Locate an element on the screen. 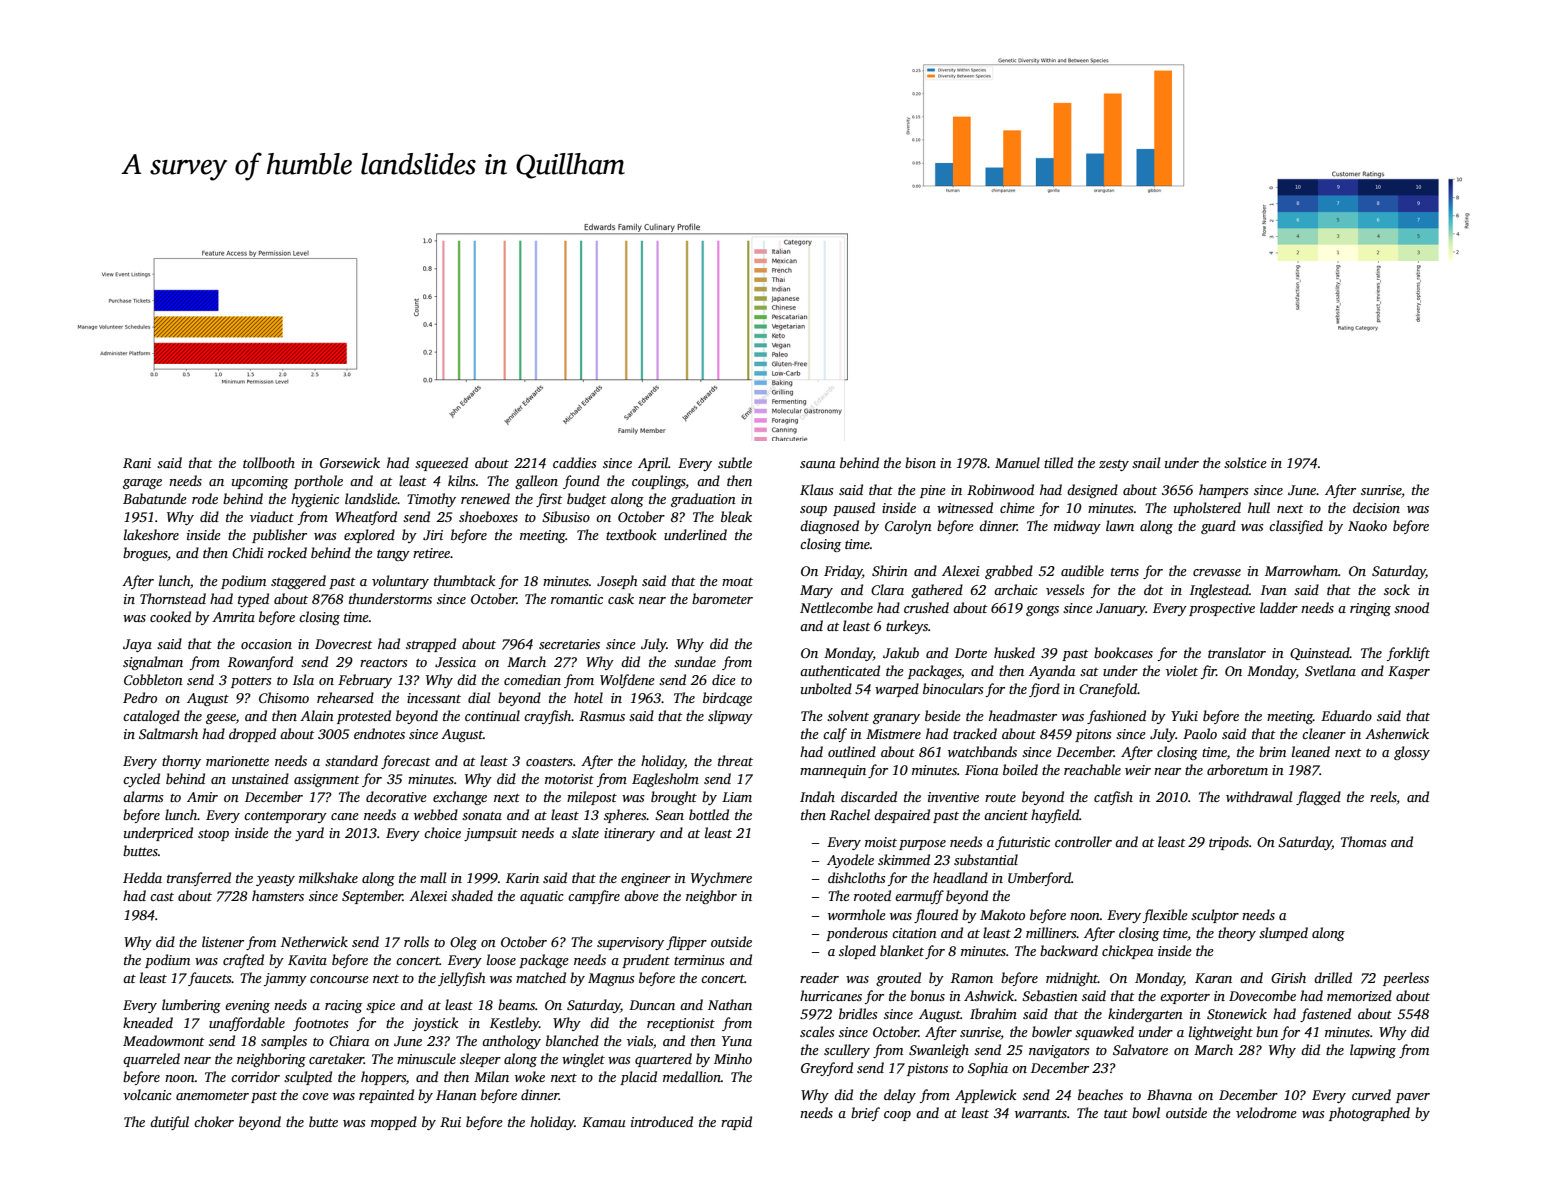  midnight is located at coordinates (1072, 979).
